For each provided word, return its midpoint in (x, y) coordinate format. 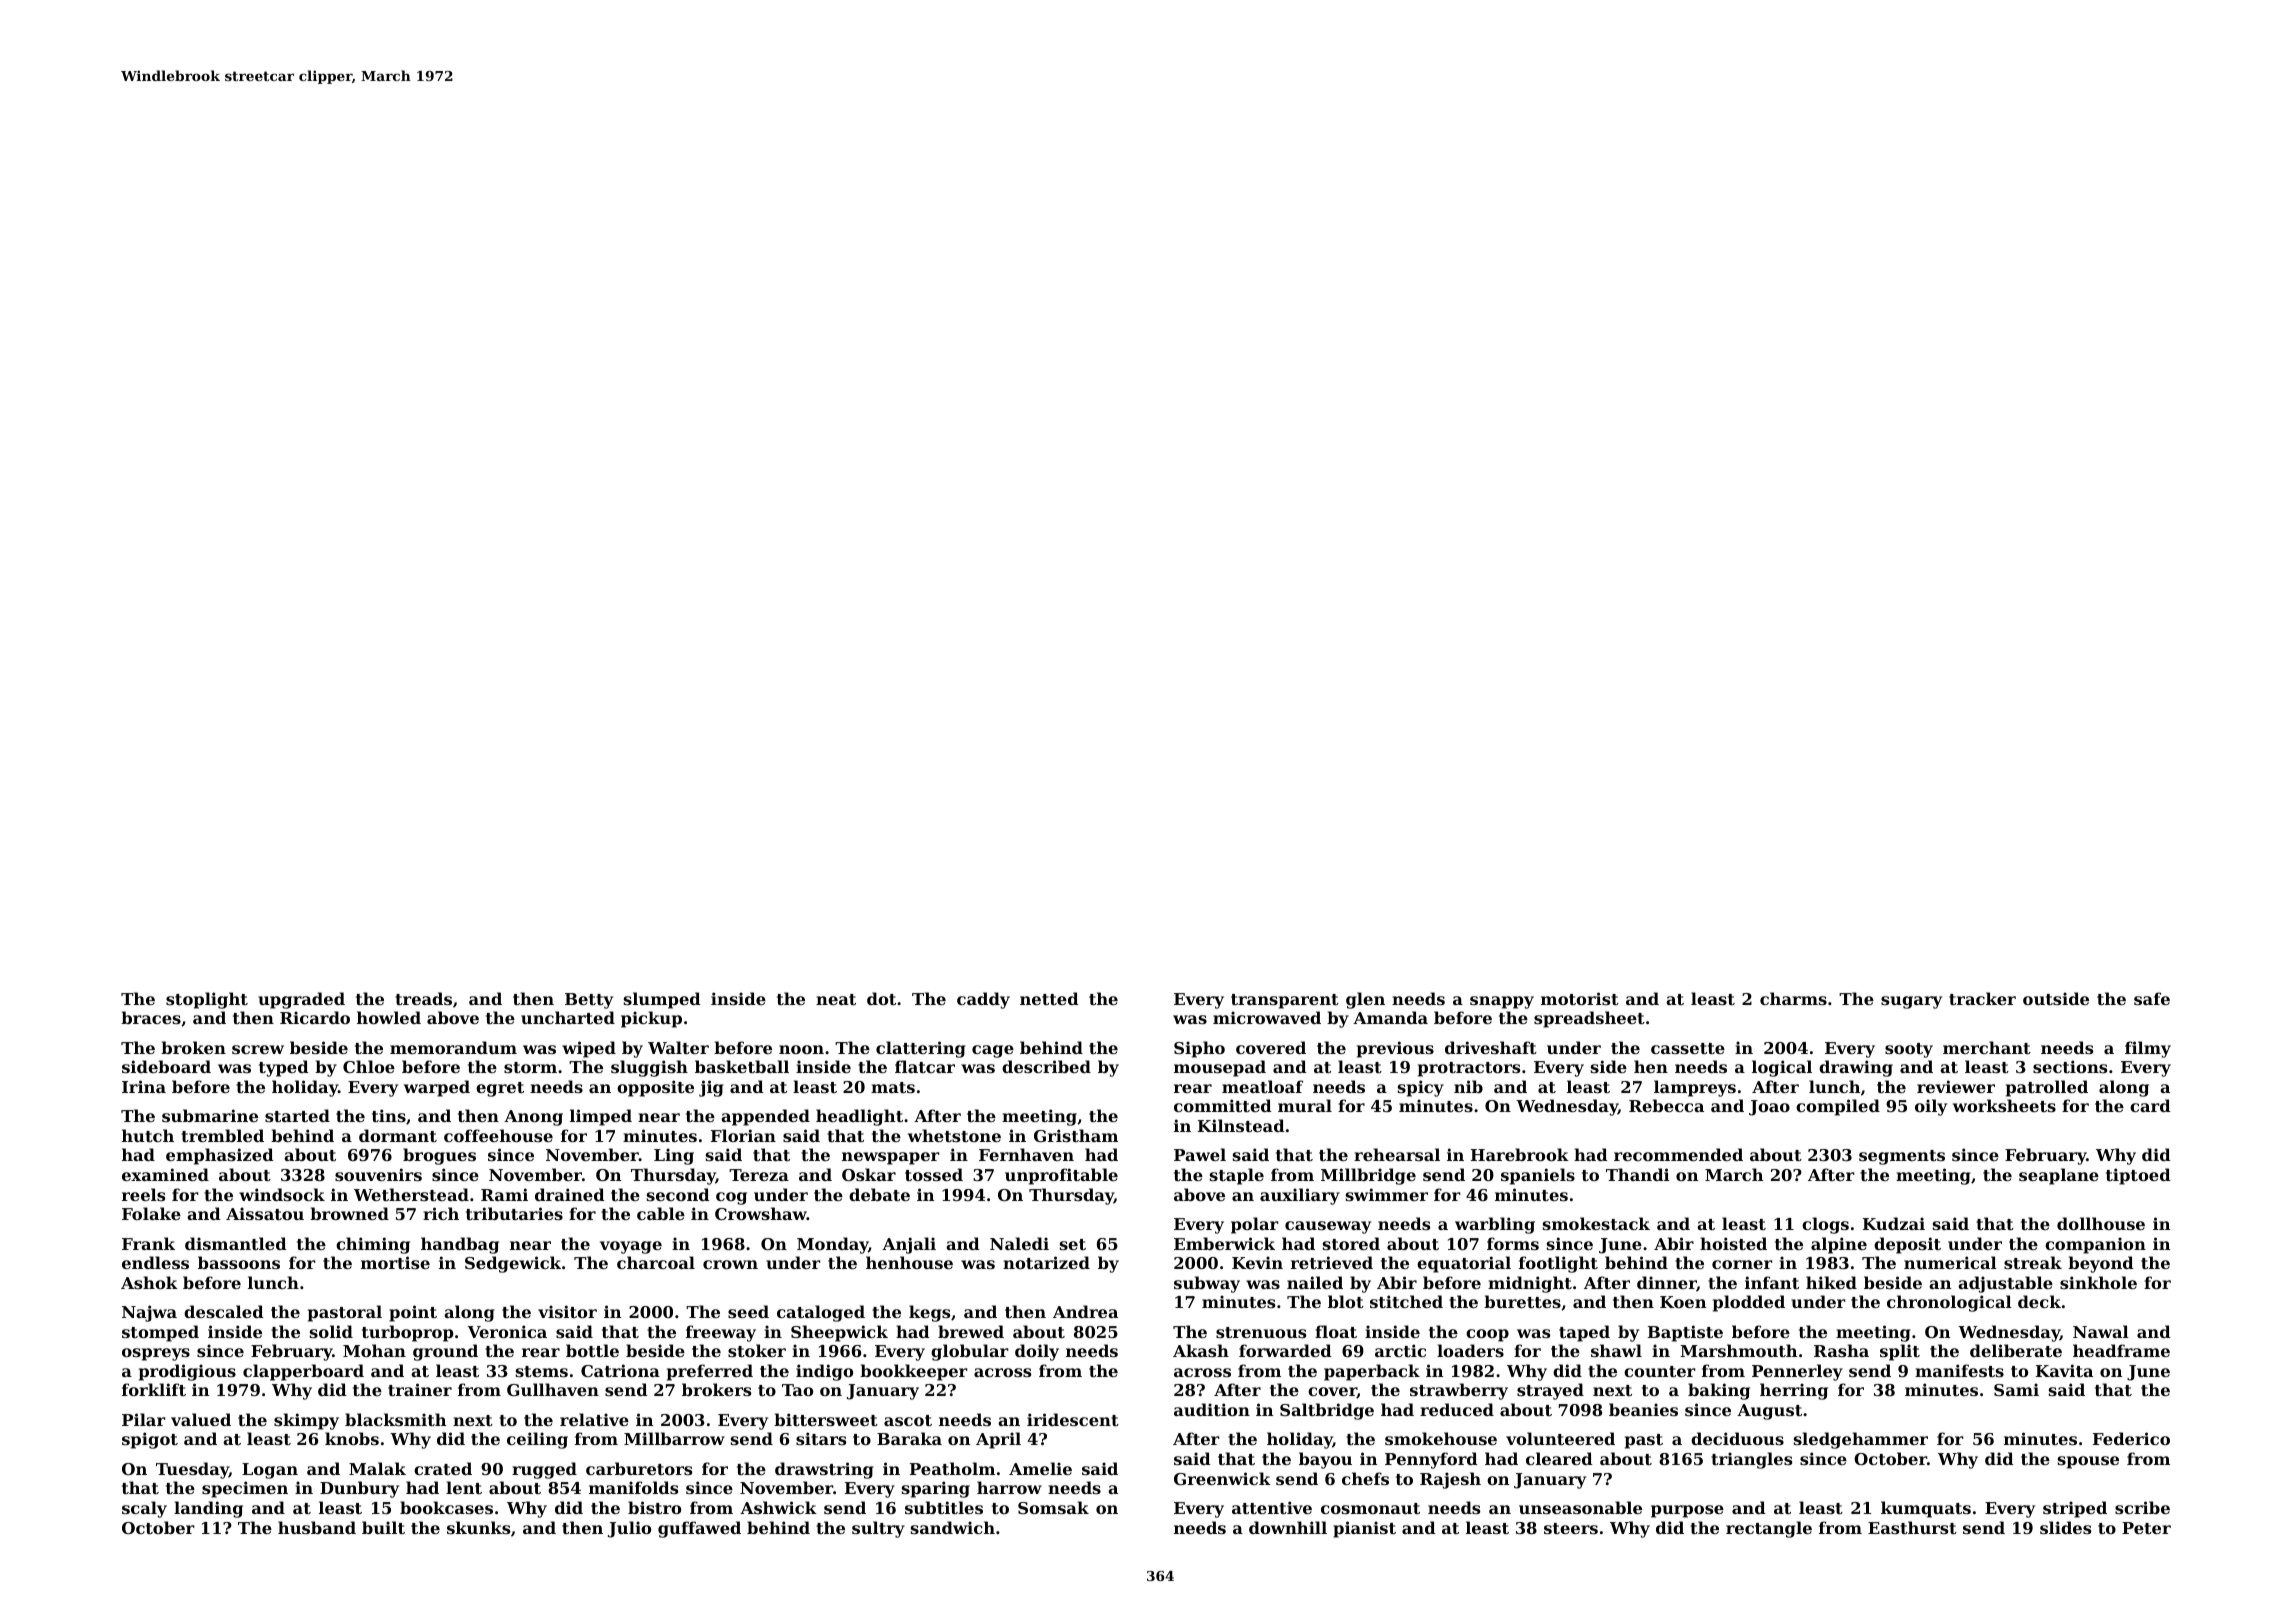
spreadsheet (1589, 1019)
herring (1794, 1391)
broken (193, 1047)
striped (2075, 1509)
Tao (797, 1390)
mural (1305, 1105)
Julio (629, 1529)
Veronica (507, 1331)
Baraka (909, 1438)
